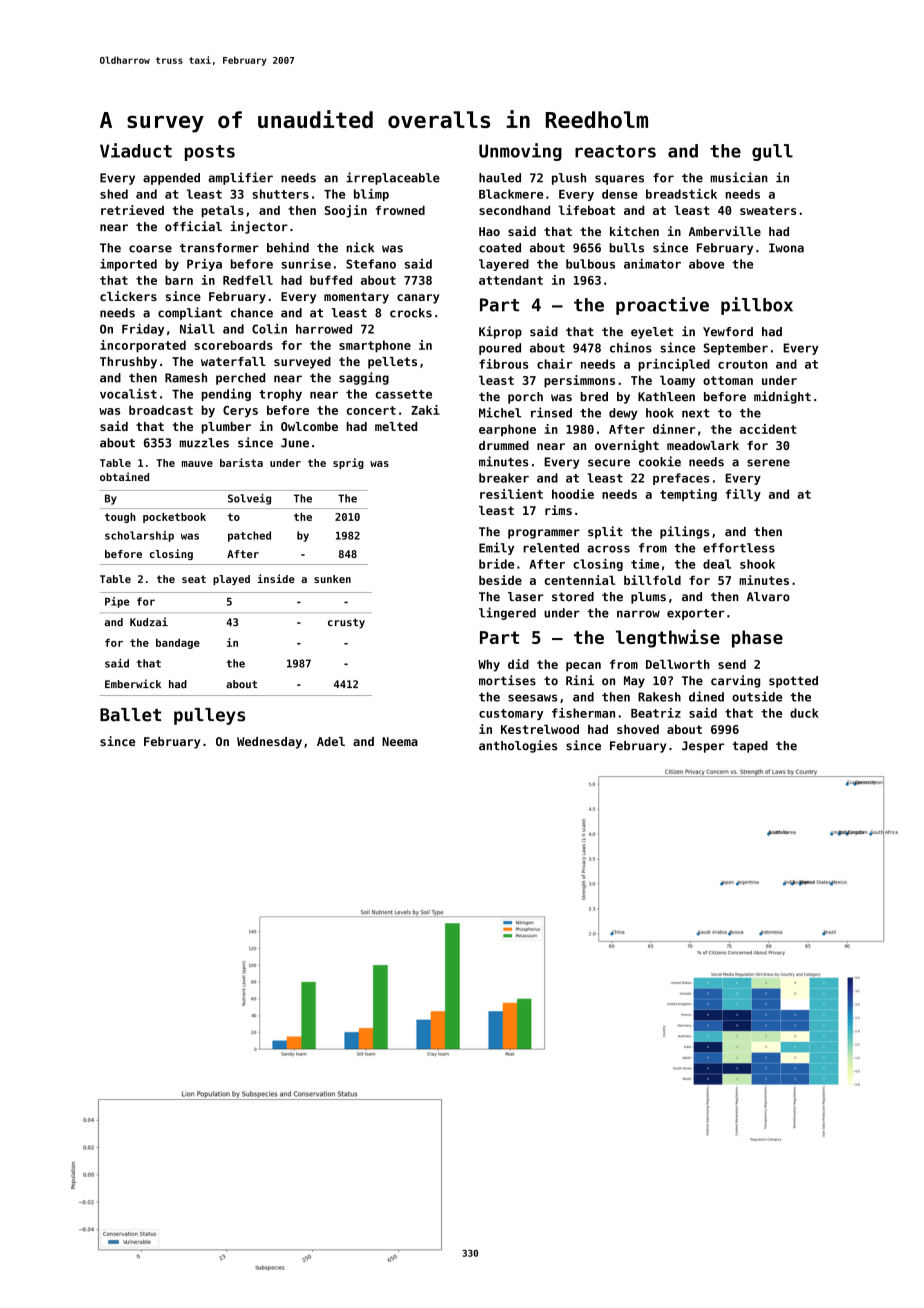 The height and width of the image is (1308, 924). I want to click on mauve, so click(197, 464).
